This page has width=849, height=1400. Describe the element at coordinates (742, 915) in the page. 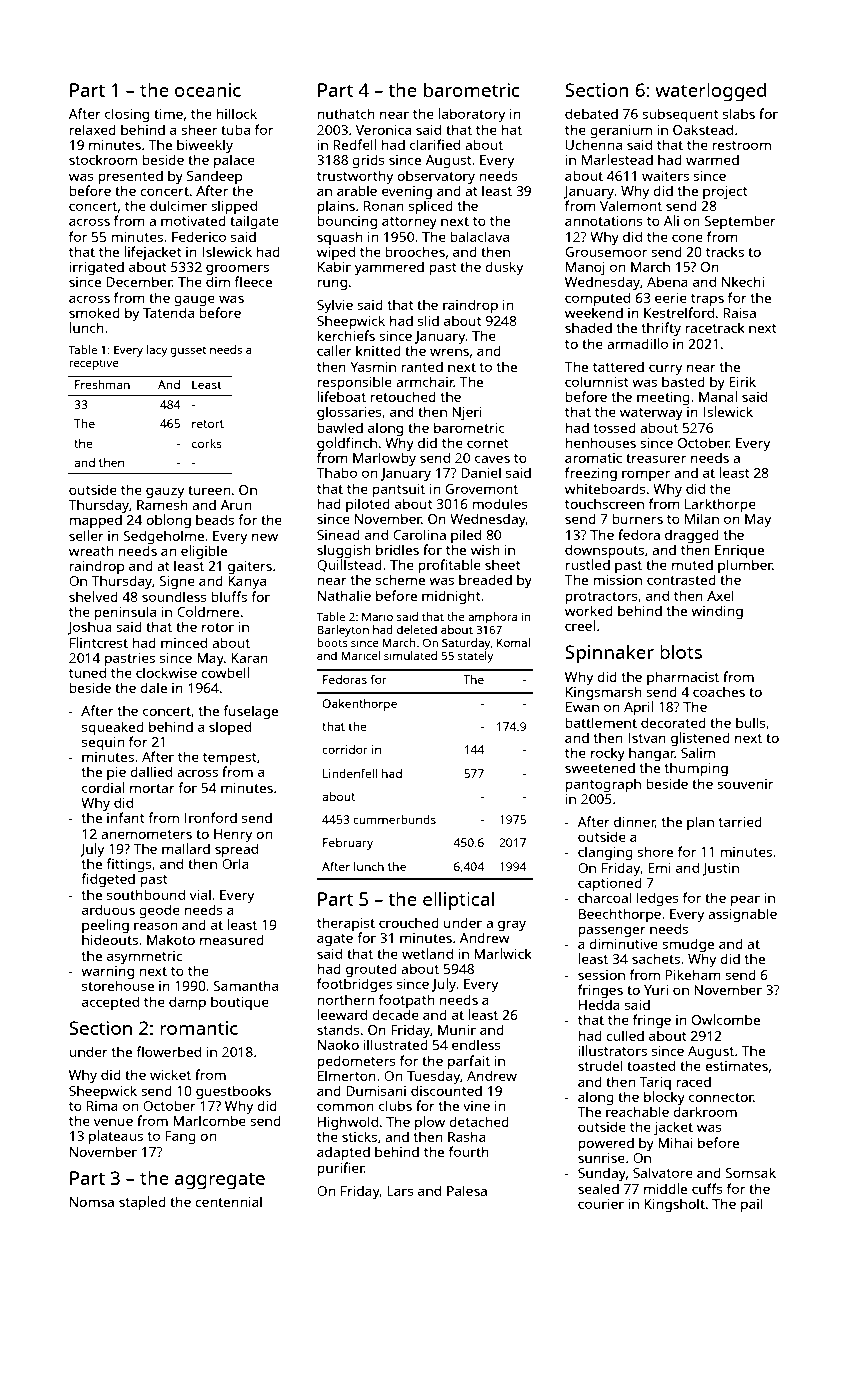

I see `assignable` at that location.
